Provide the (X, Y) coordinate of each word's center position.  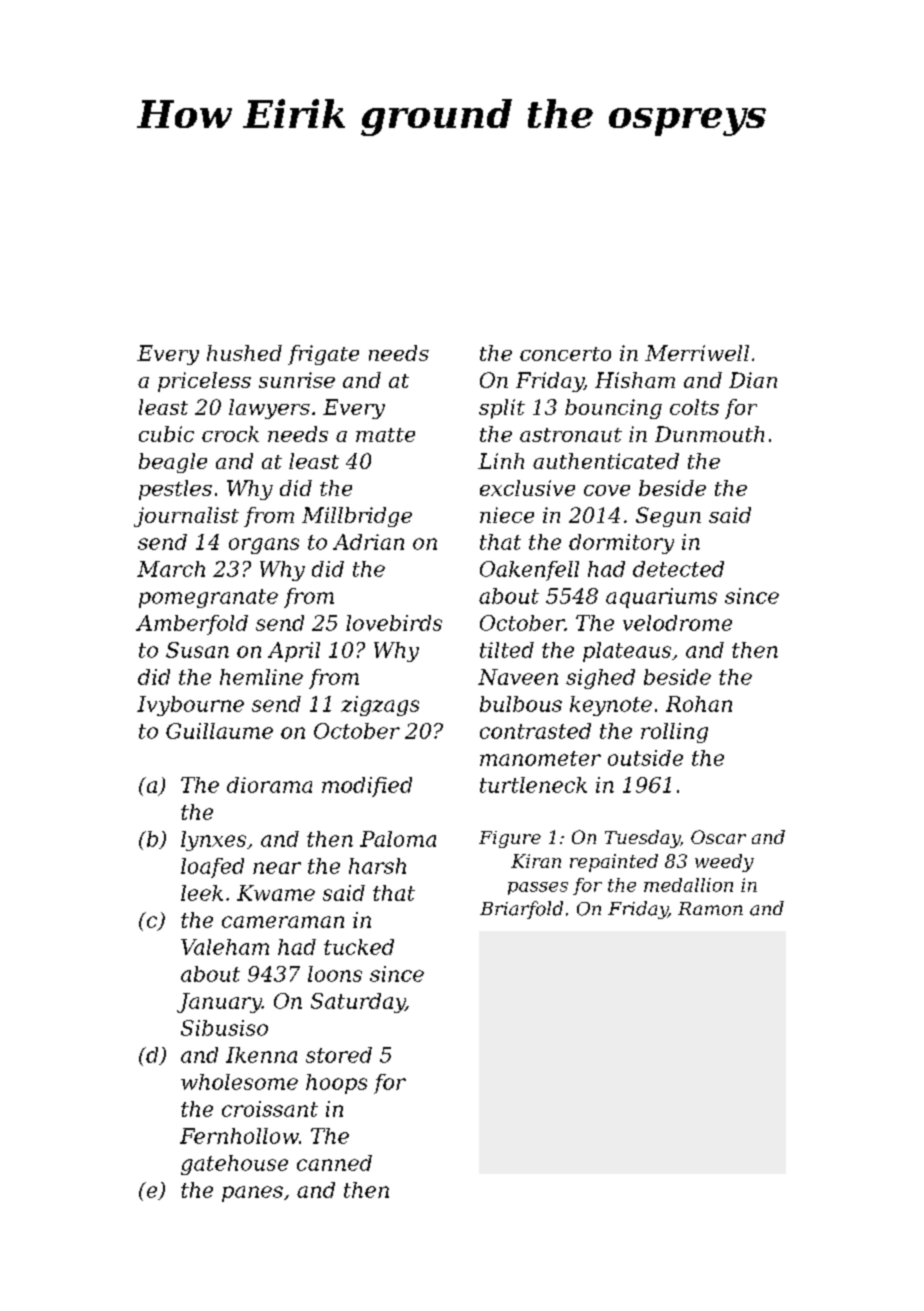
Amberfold (192, 625)
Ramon (710, 909)
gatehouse (234, 1165)
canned (334, 1163)
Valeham (225, 947)
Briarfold (521, 910)
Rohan (699, 704)
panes (252, 1194)
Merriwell (697, 353)
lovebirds (394, 623)
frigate (323, 355)
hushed (244, 353)
